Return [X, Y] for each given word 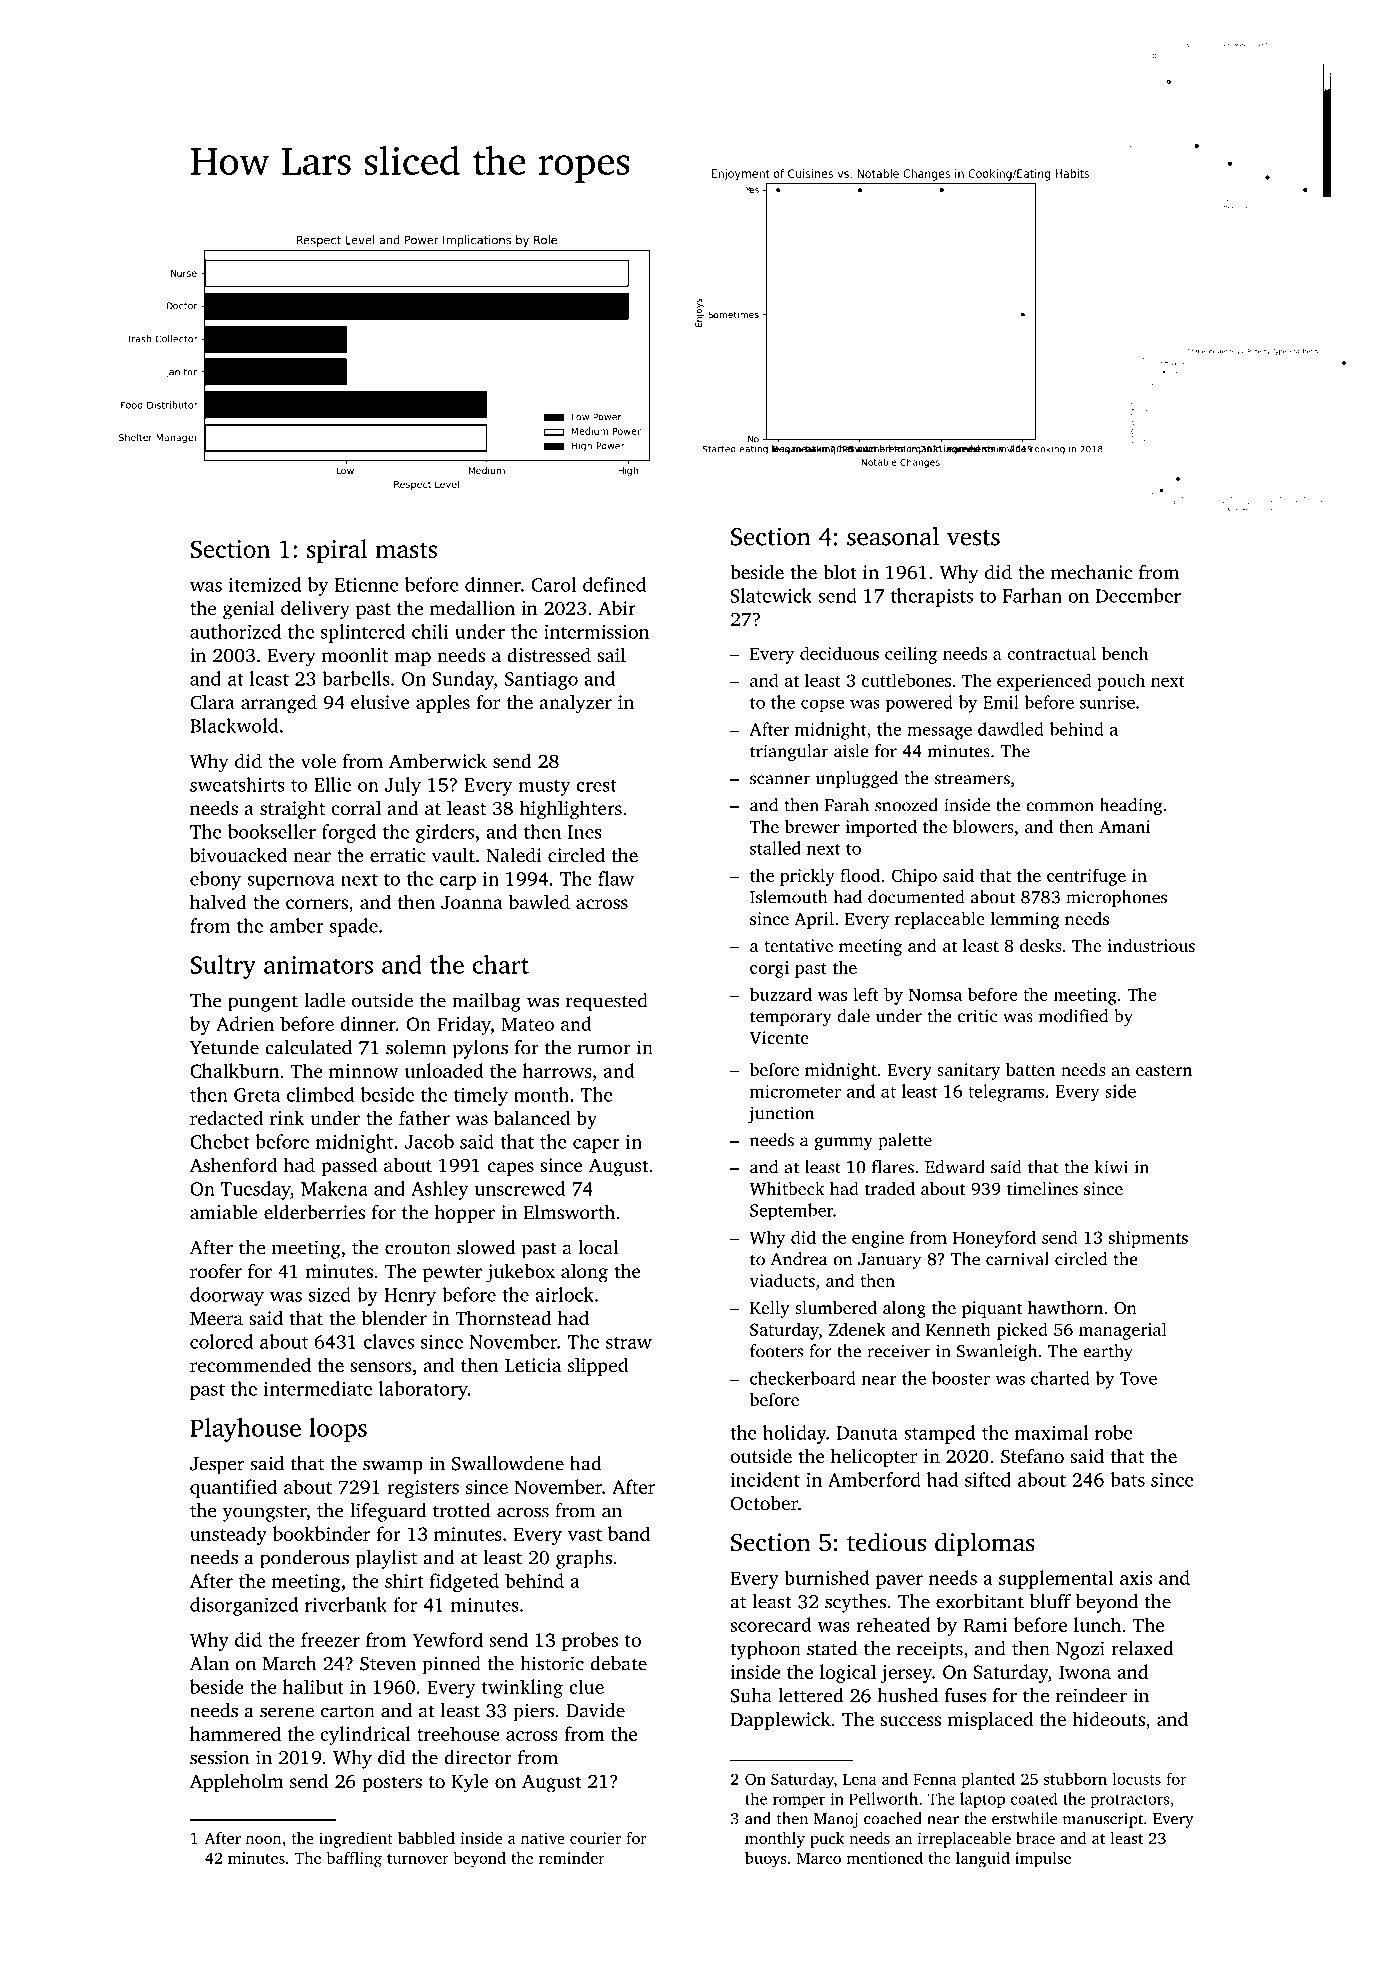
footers [776, 1351]
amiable [224, 1212]
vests [973, 538]
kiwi [1111, 1167]
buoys [766, 1860]
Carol [553, 584]
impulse [1043, 1859]
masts [406, 550]
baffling [354, 1859]
